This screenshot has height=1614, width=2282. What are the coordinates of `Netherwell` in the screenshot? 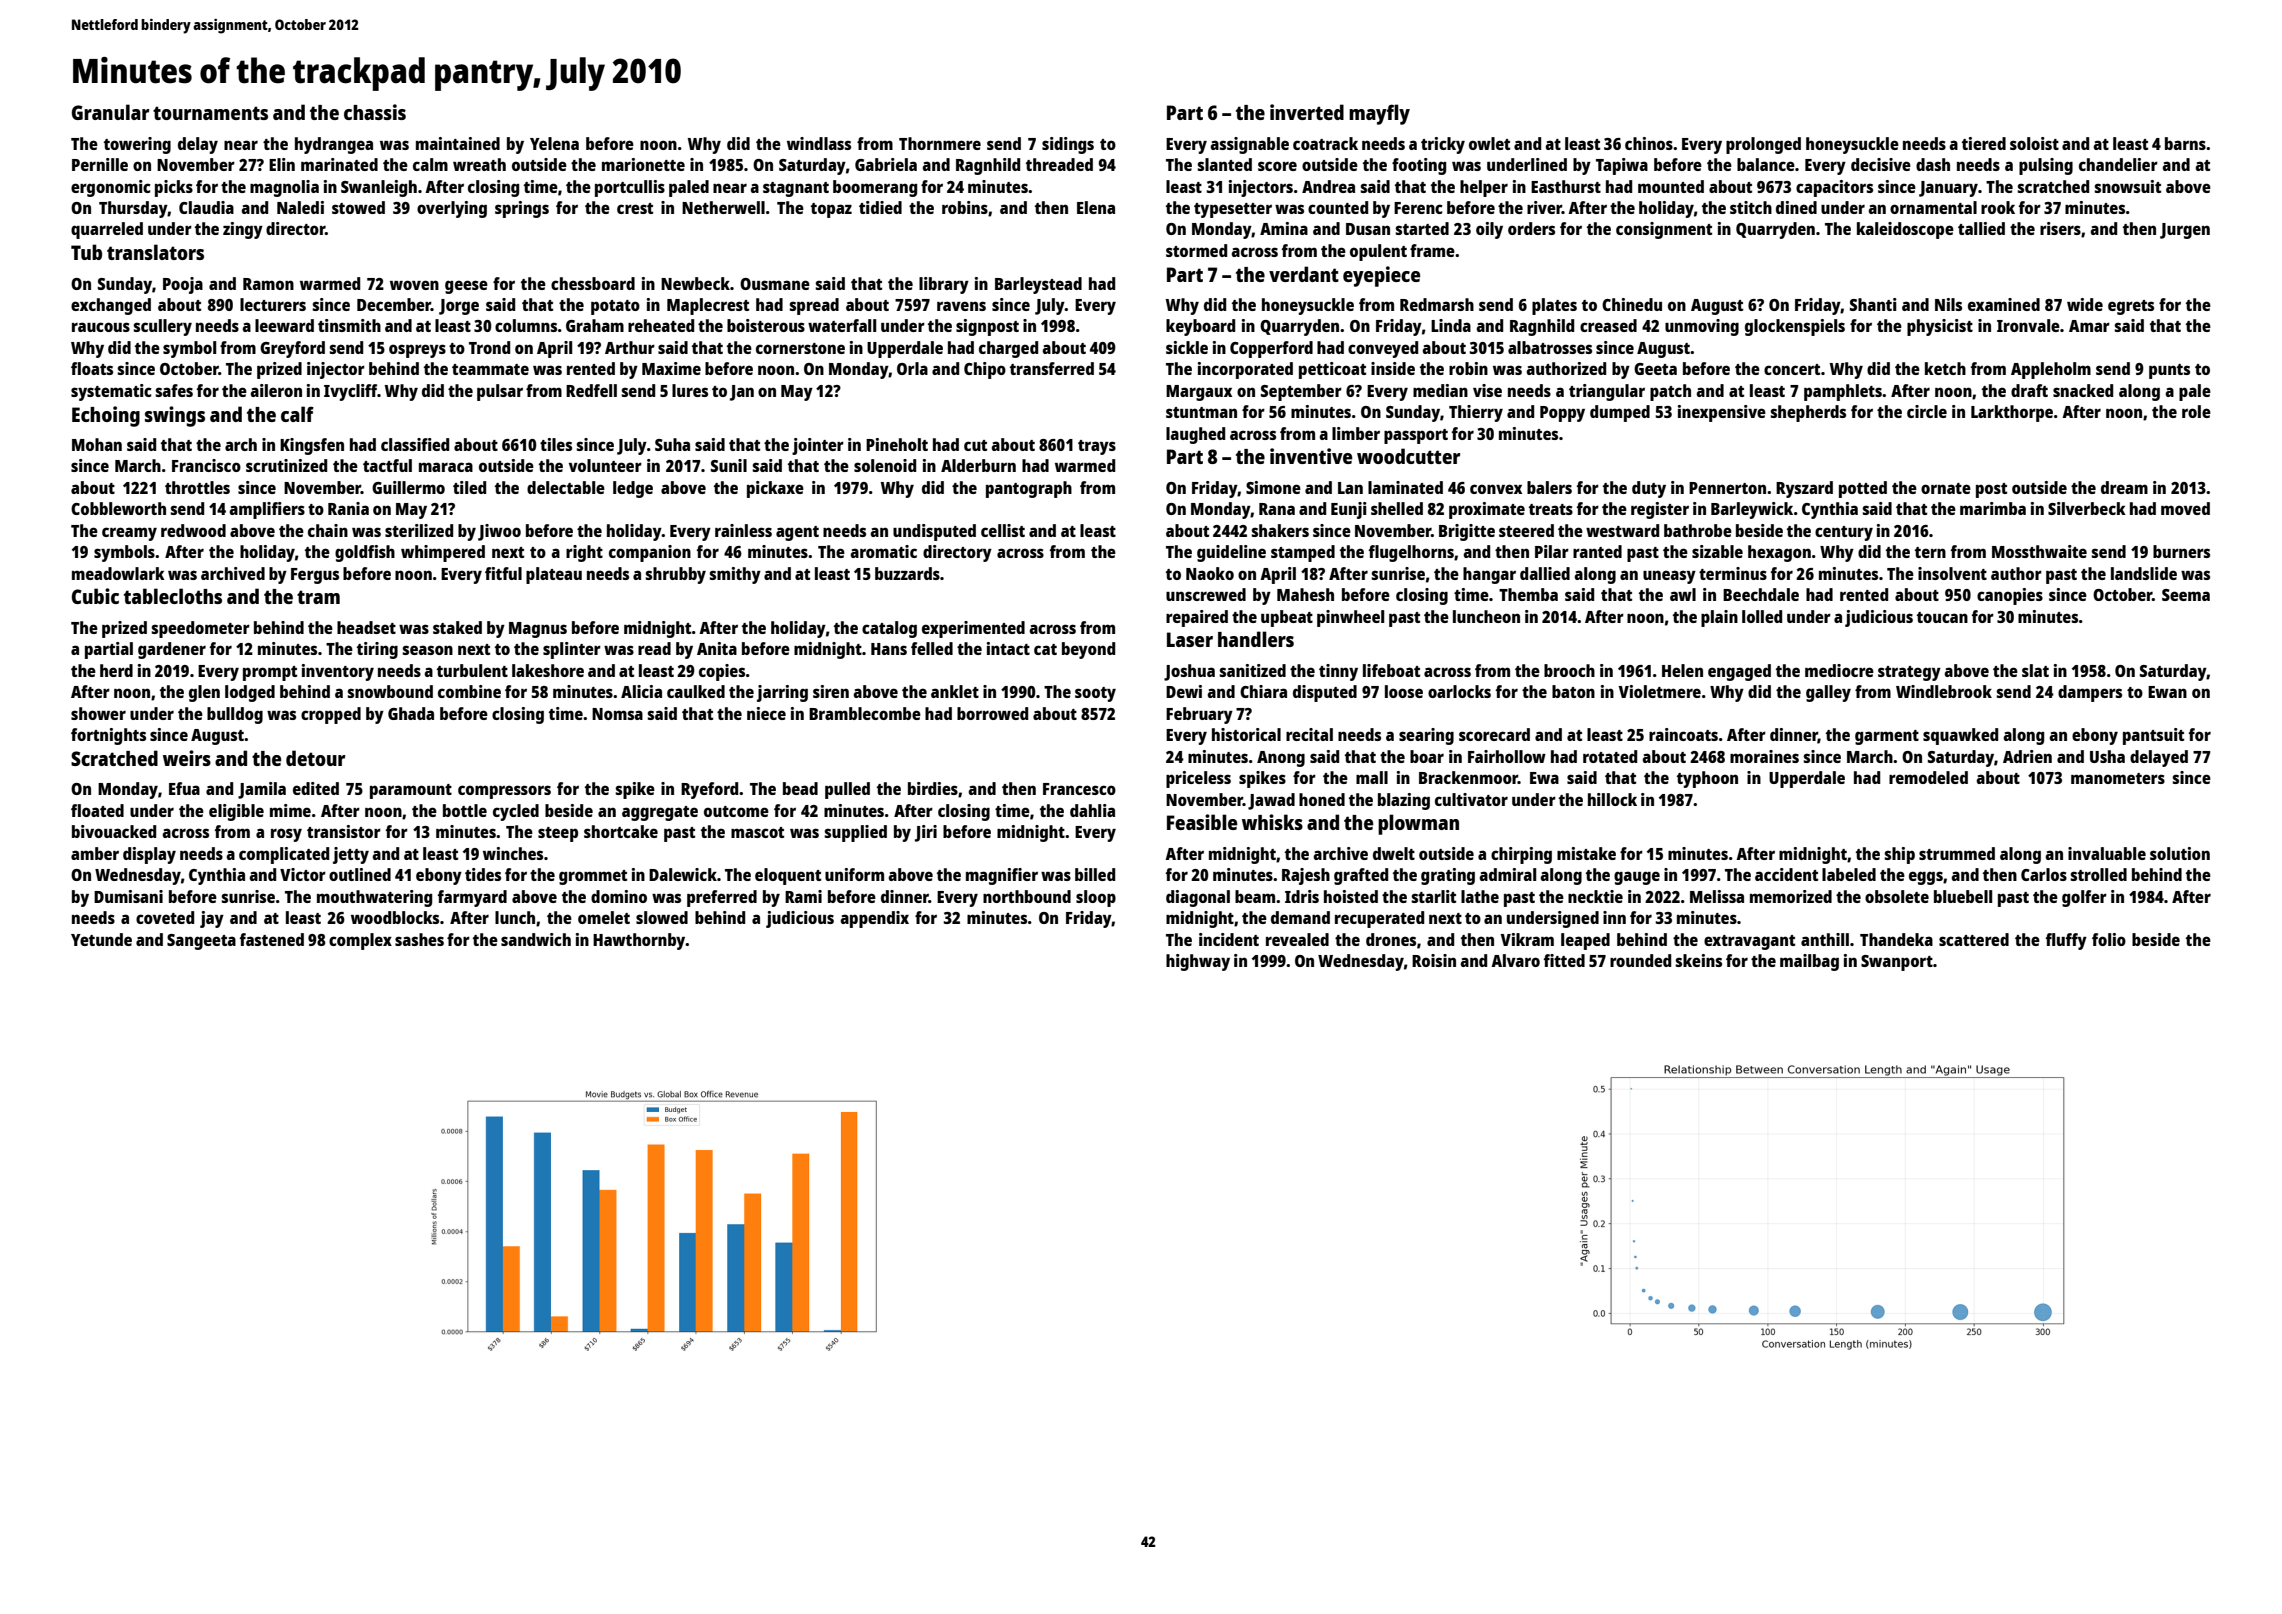 It's located at (723, 207).
